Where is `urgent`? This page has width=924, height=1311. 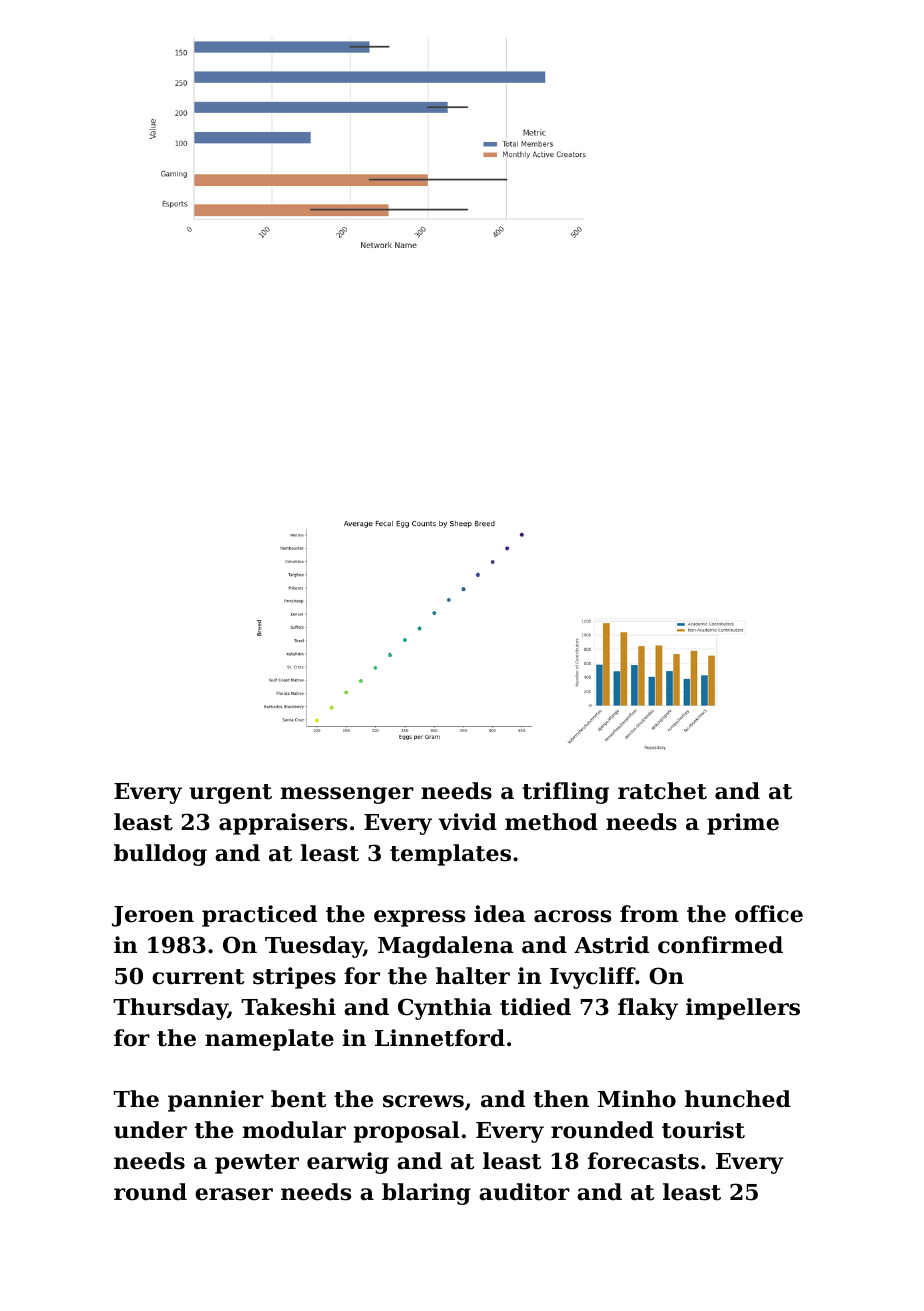
urgent is located at coordinates (230, 794).
